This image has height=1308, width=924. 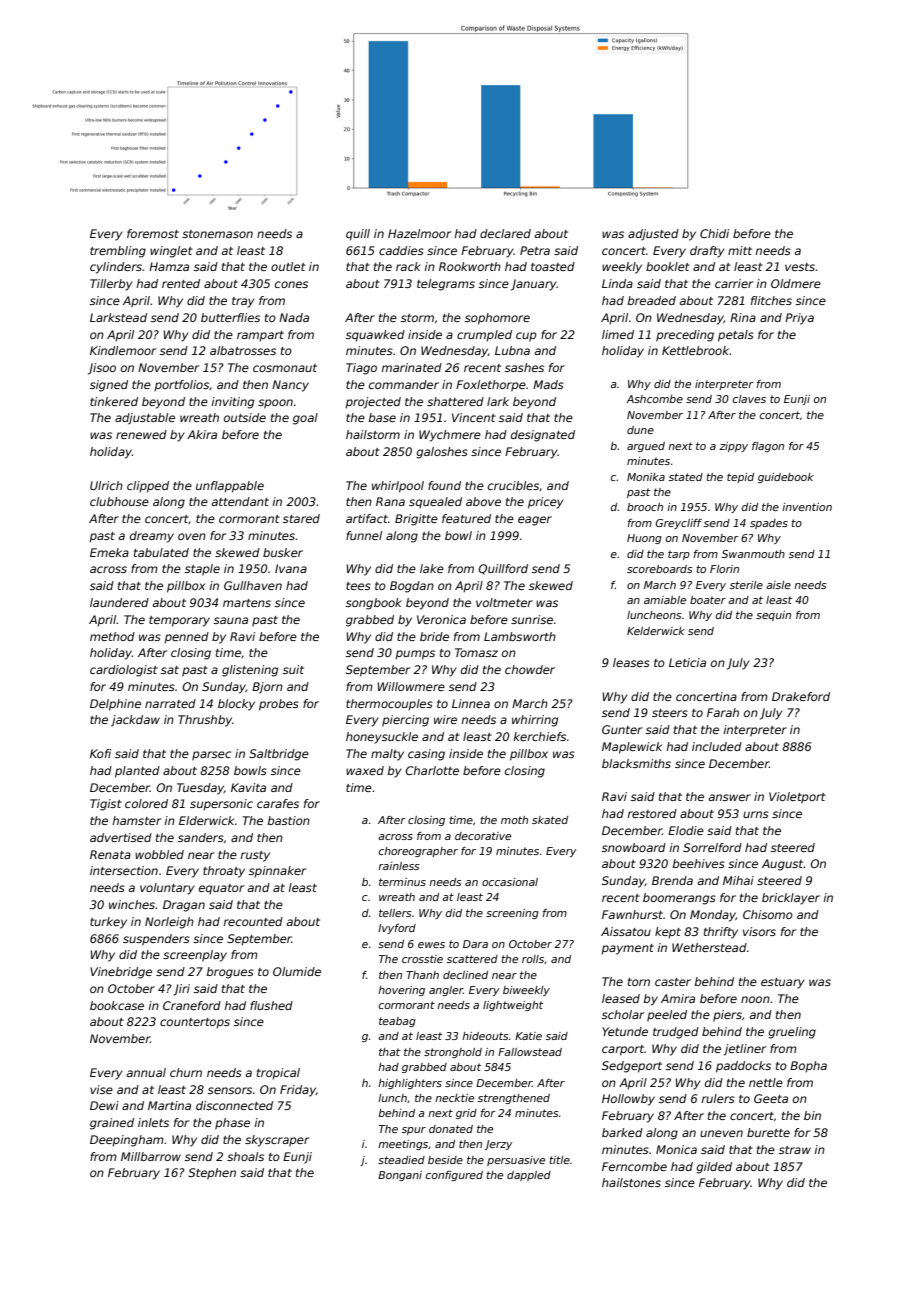 What do you see at coordinates (676, 1149) in the image?
I see `Monica` at bounding box center [676, 1149].
